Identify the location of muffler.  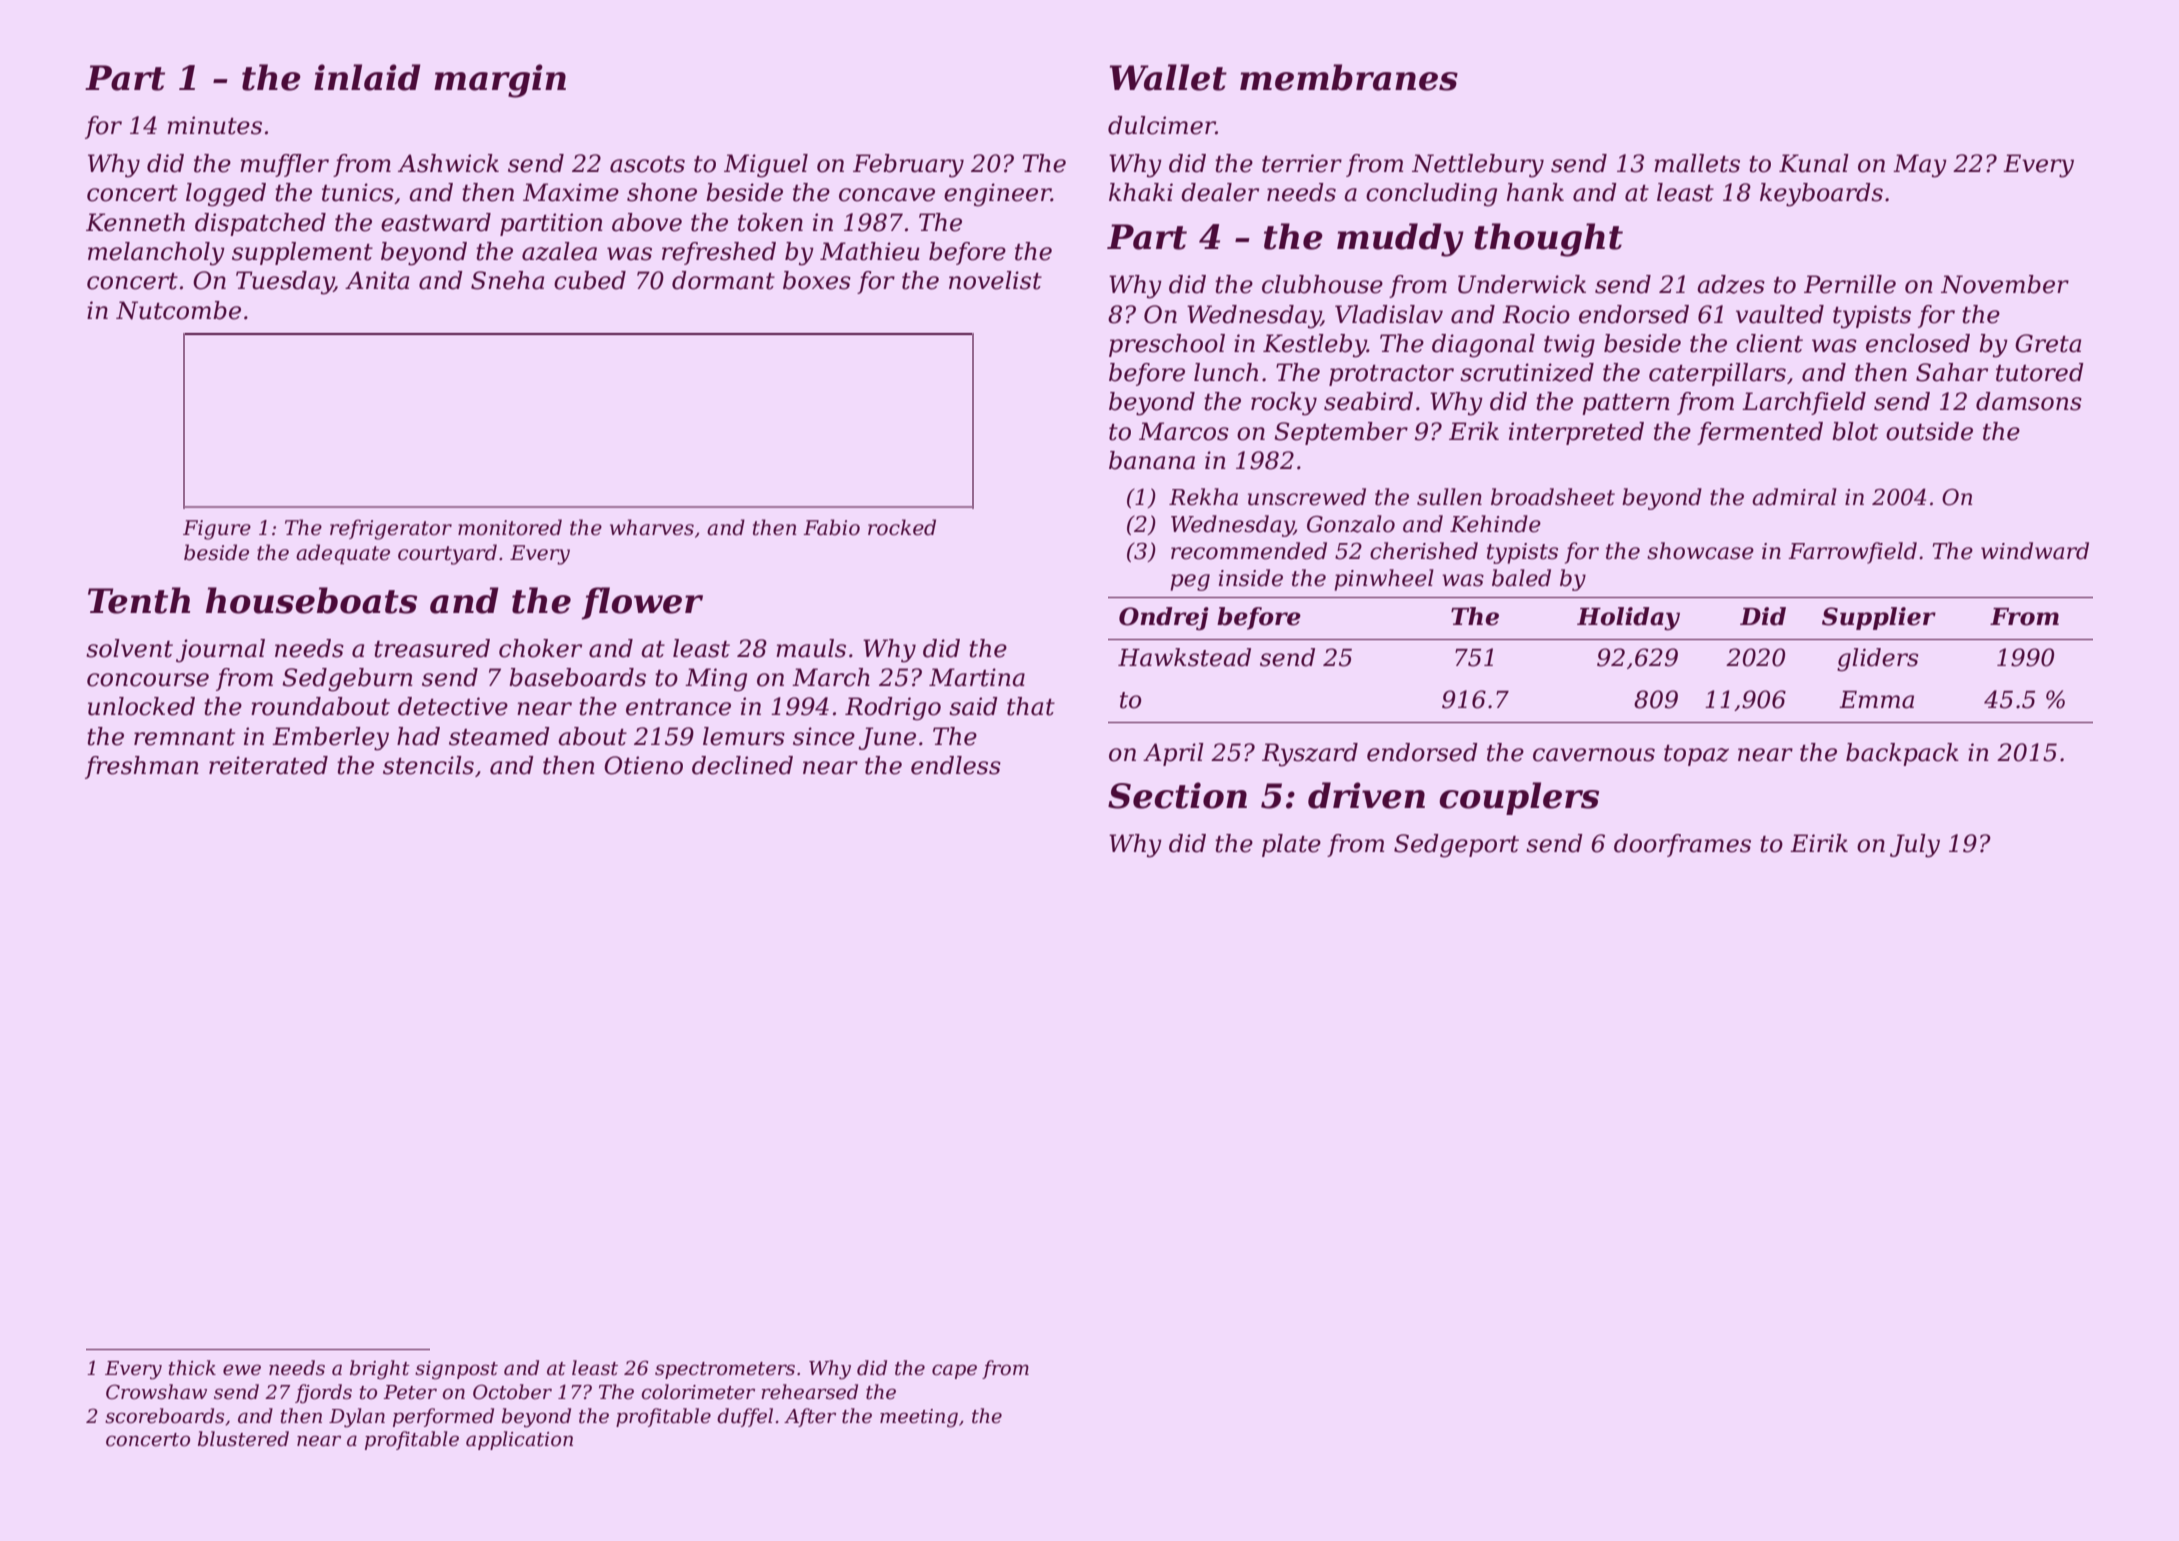
(284, 165).
